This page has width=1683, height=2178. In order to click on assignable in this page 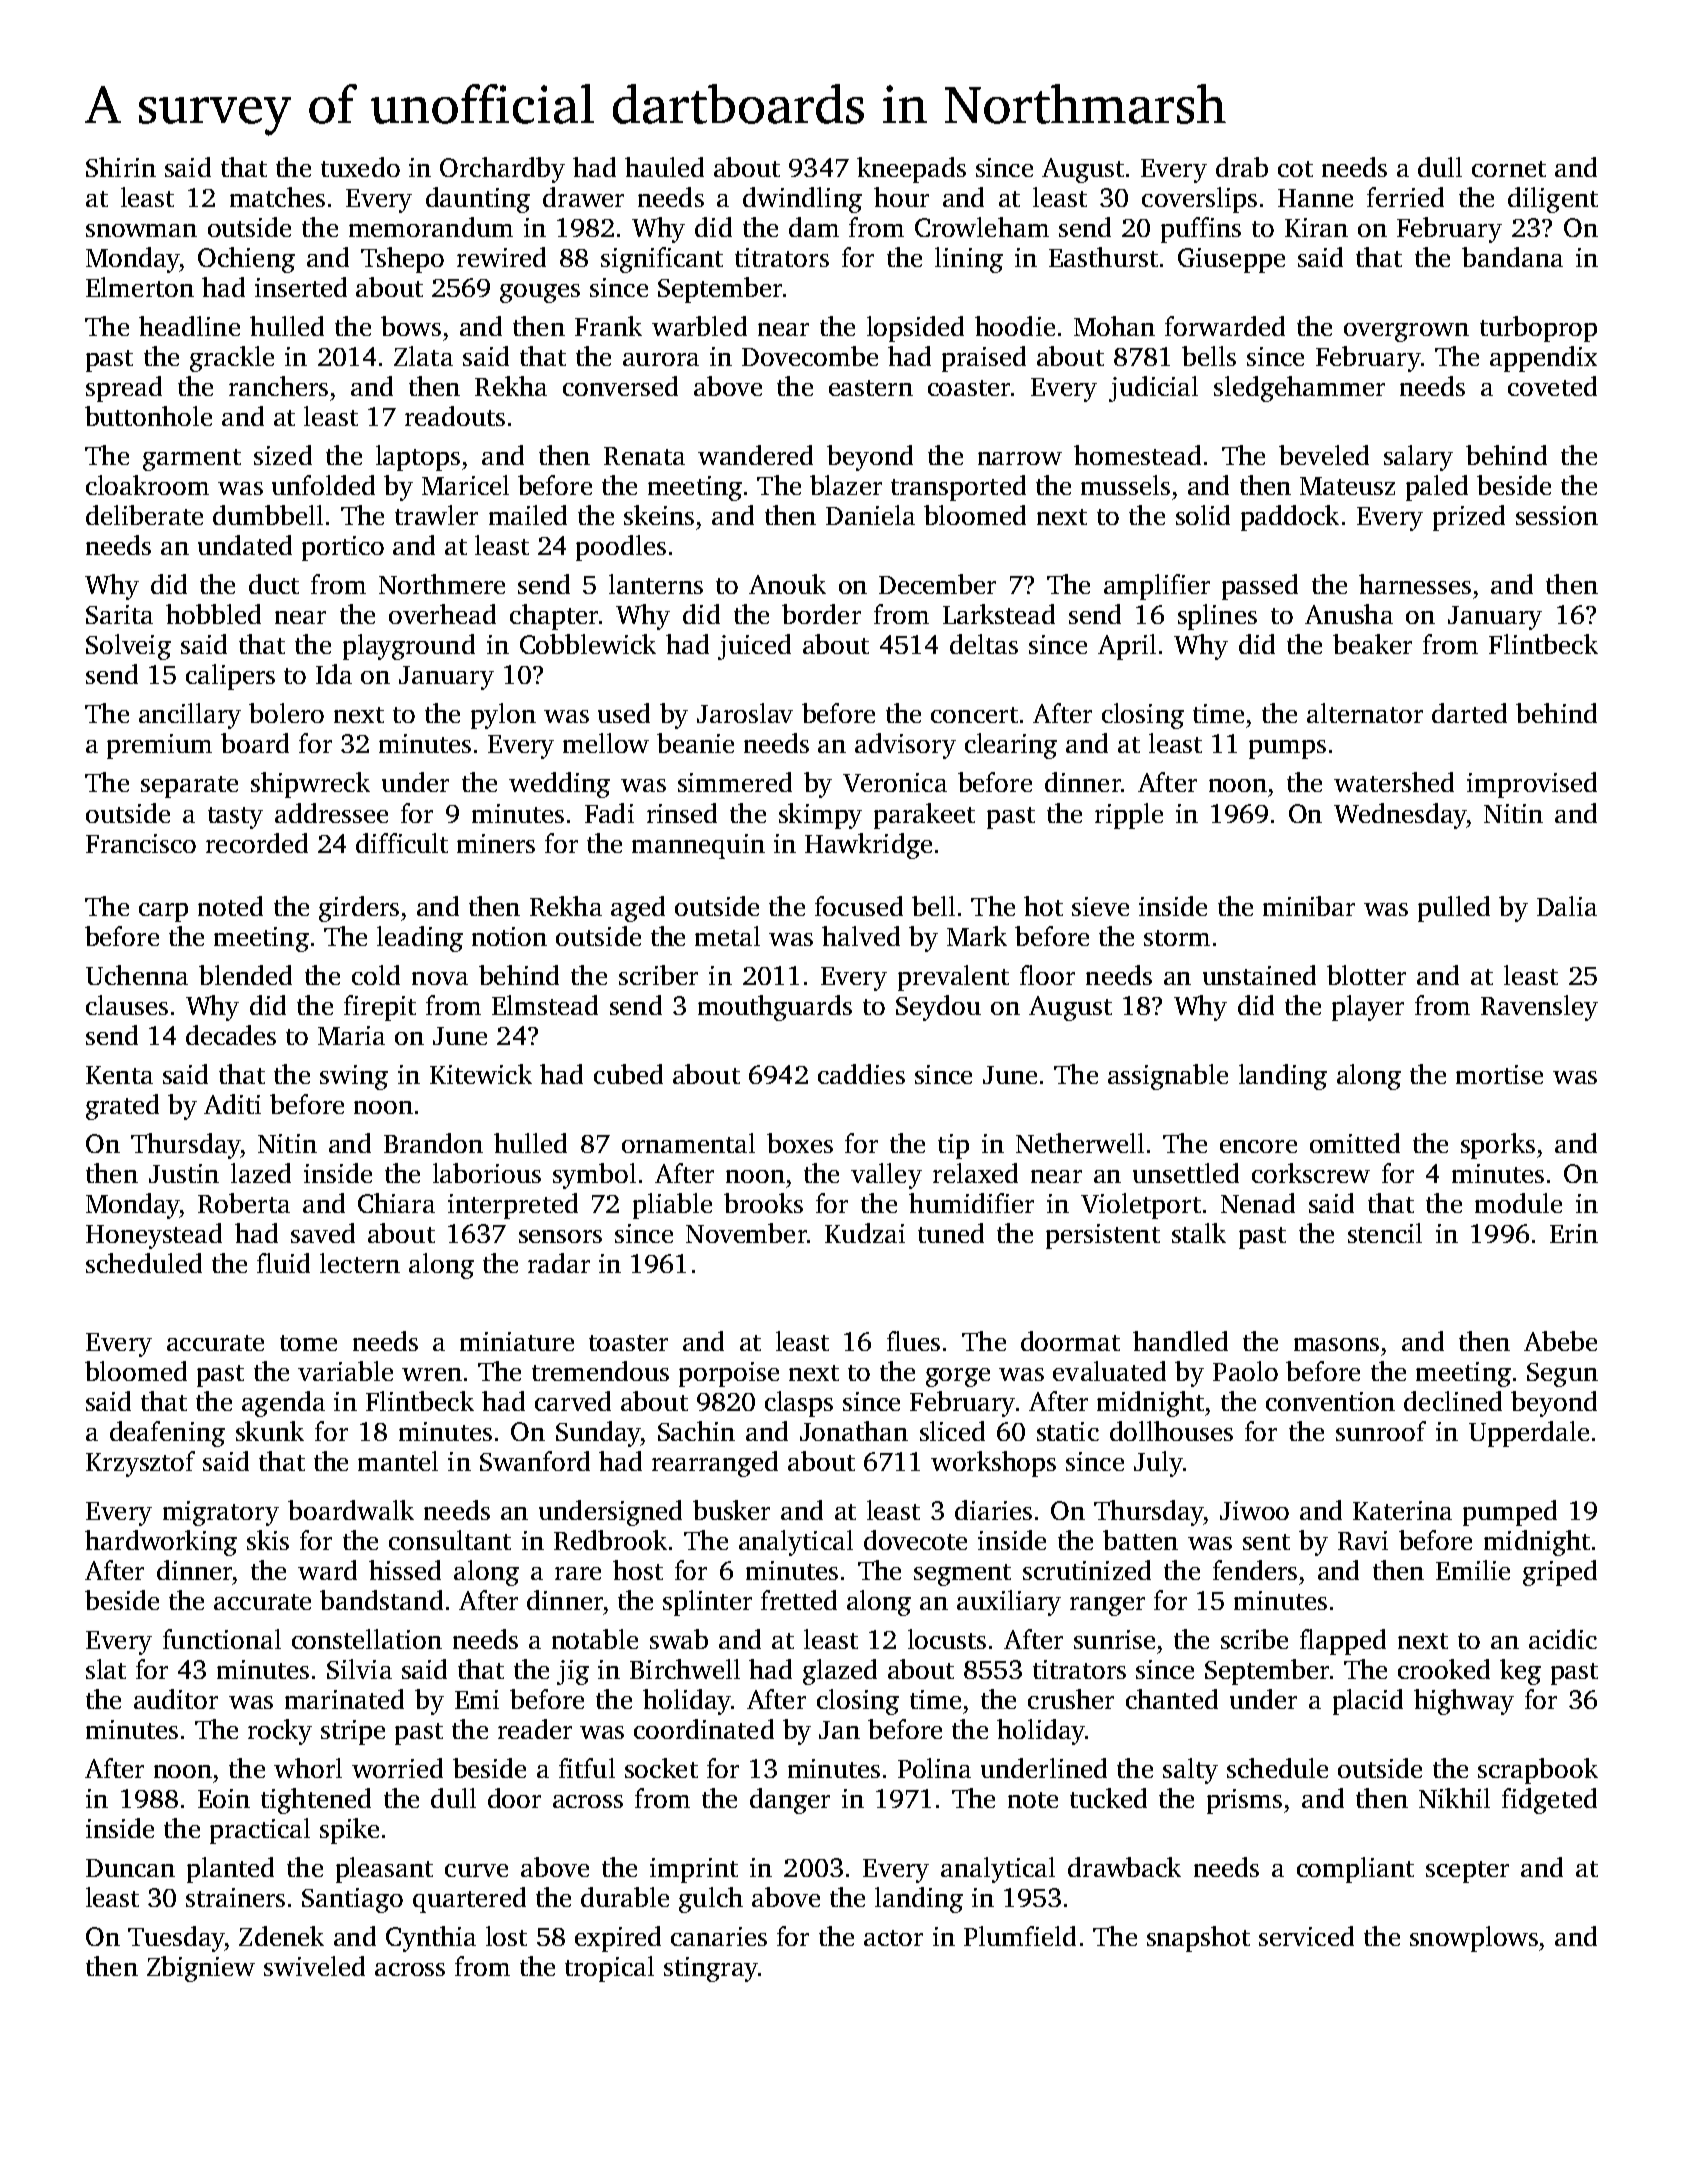, I will do `click(1168, 1077)`.
